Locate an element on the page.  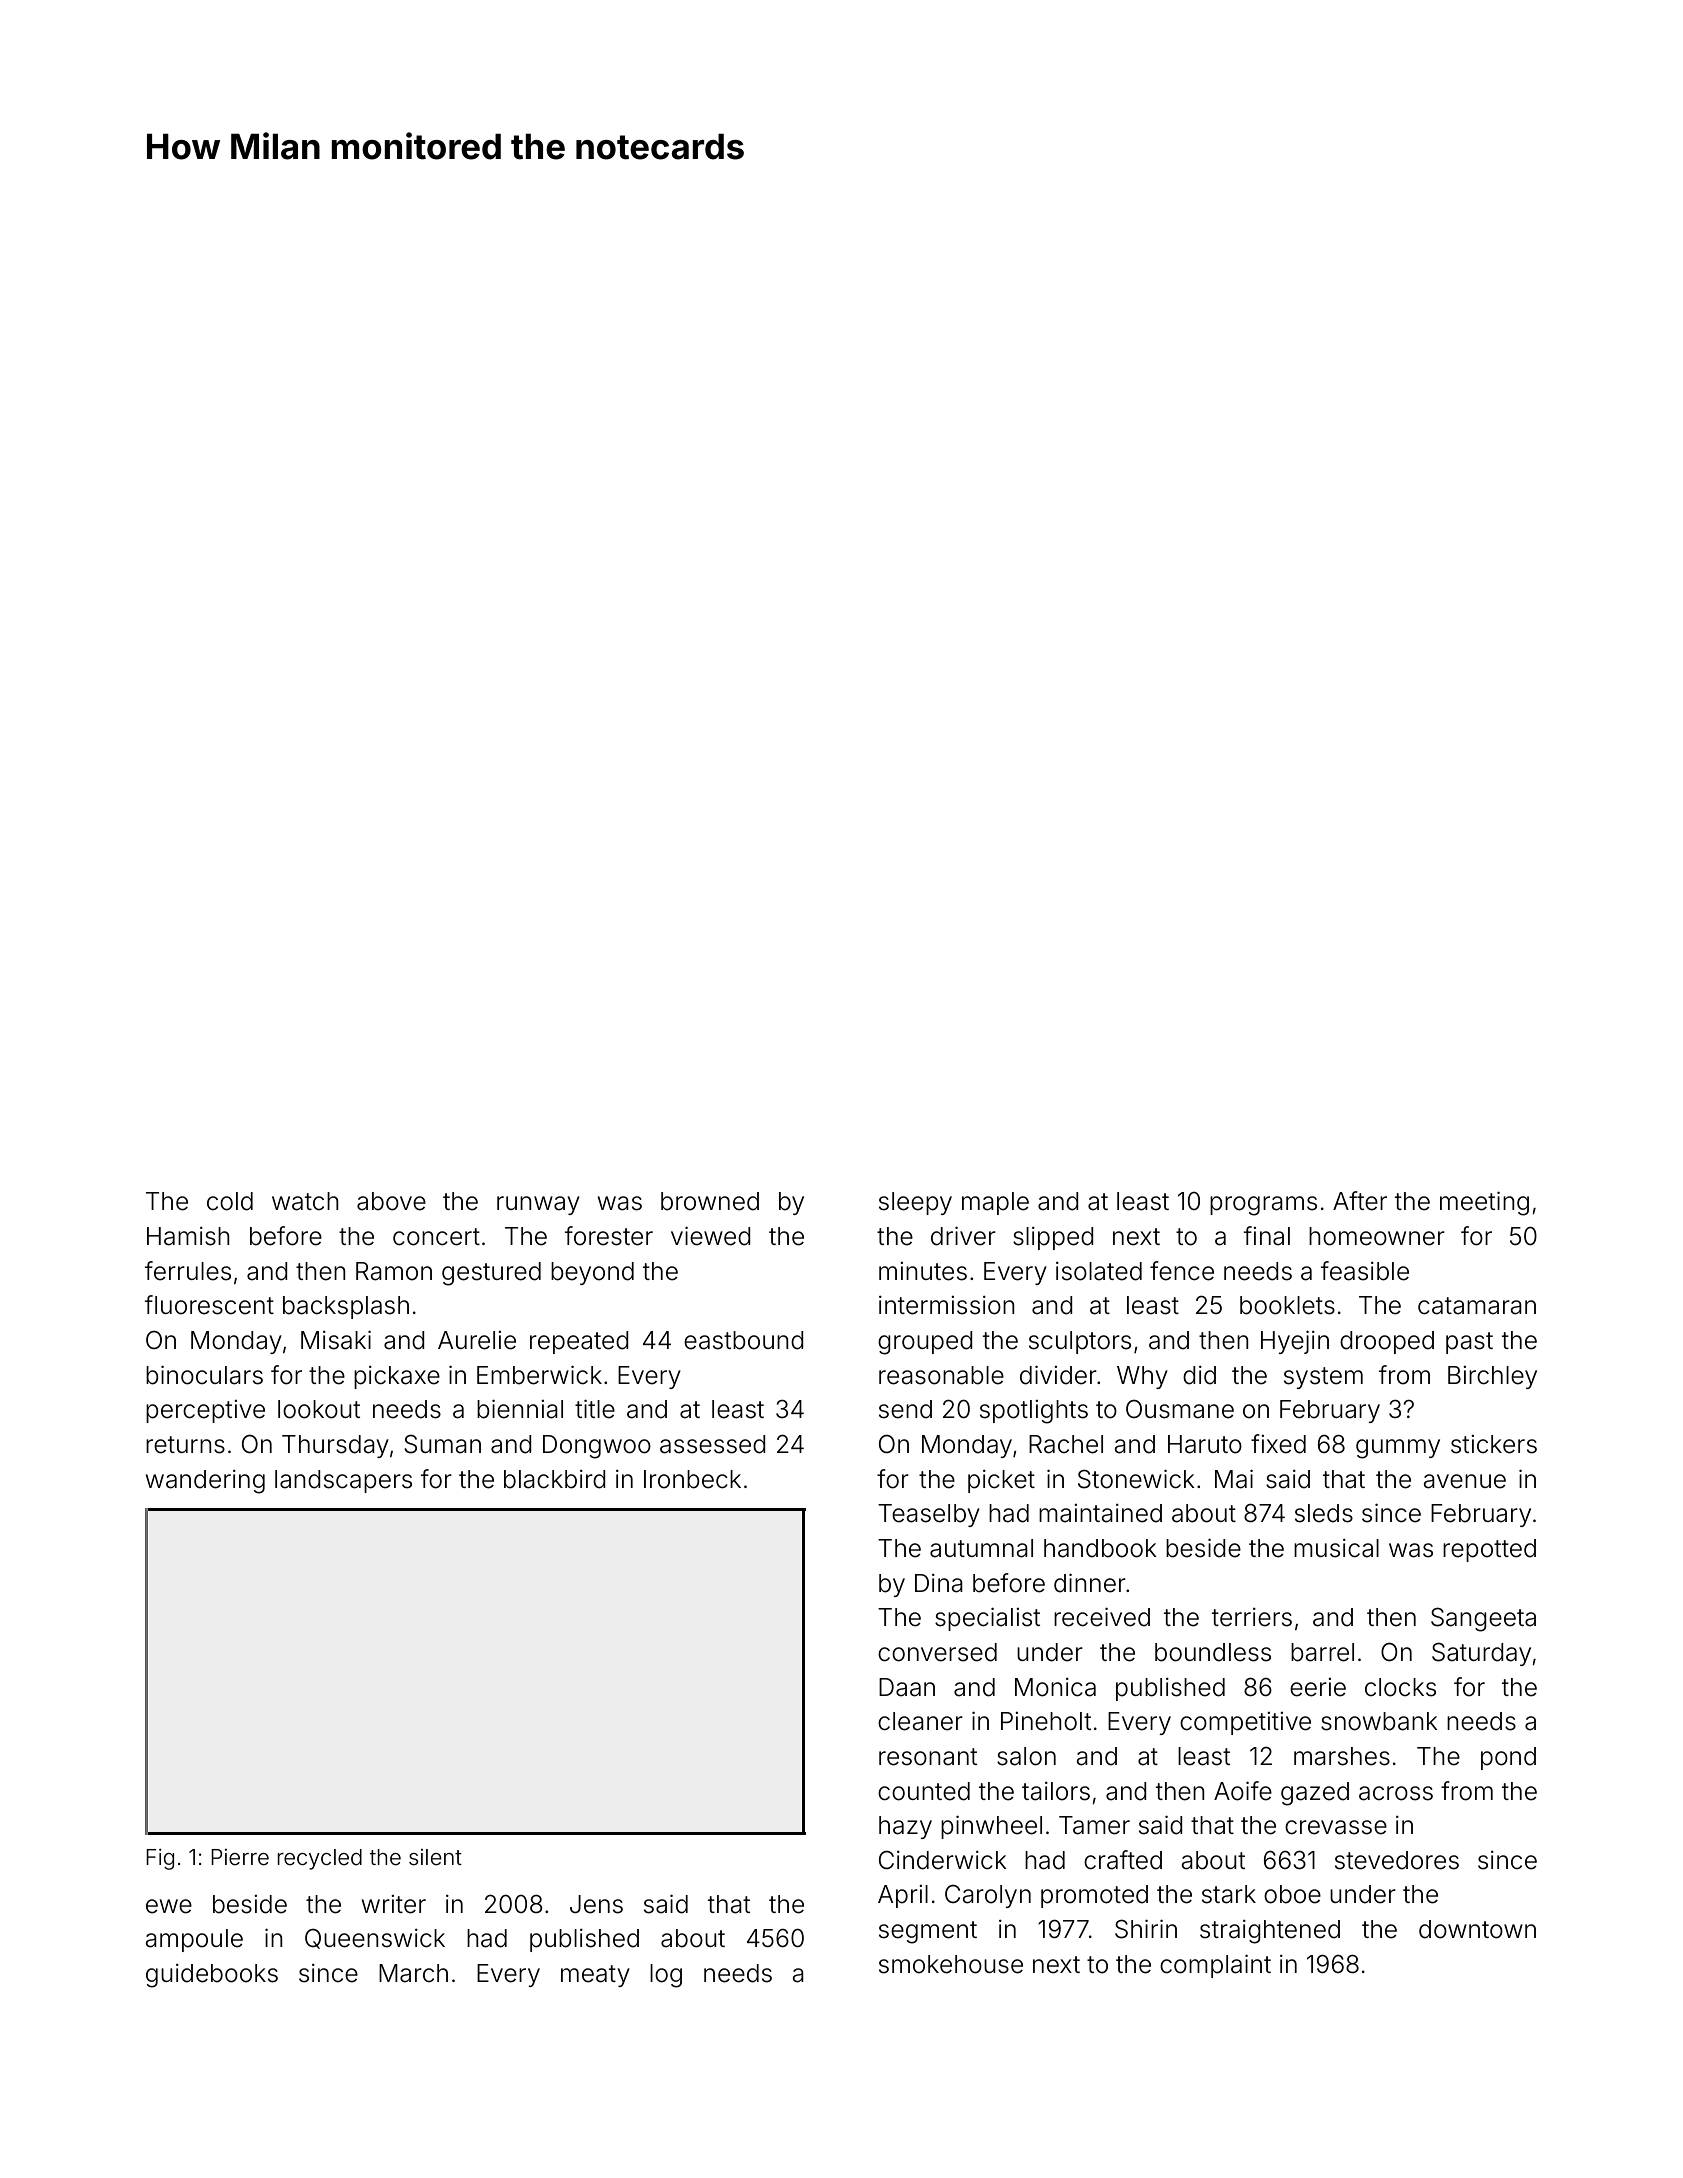
Teaselby is located at coordinates (929, 1515).
